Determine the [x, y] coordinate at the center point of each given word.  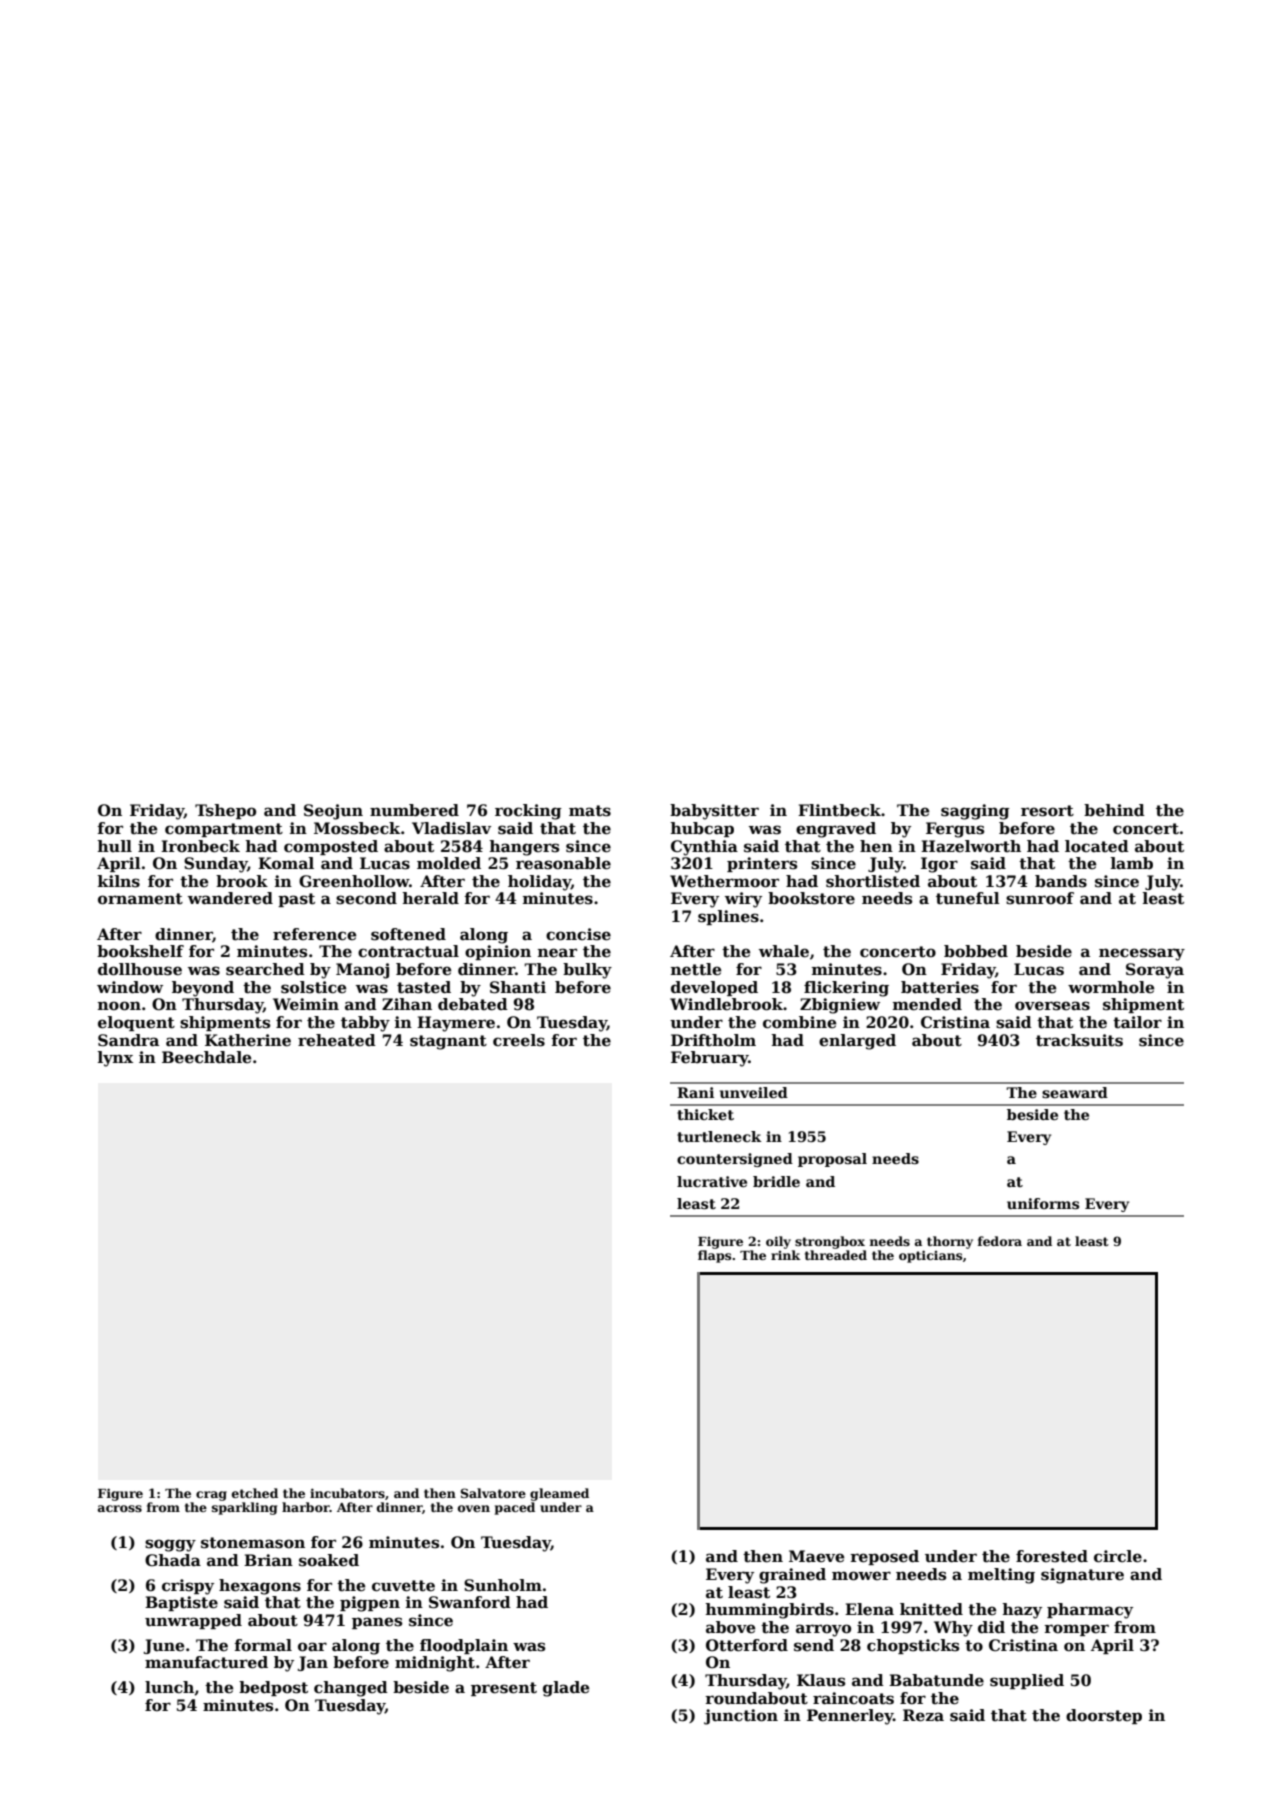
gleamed [559, 1494]
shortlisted [873, 881]
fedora [999, 1241]
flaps [714, 1256]
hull [114, 846]
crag [211, 1496]
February [710, 1059]
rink [785, 1255]
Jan [313, 1663]
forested [1052, 1556]
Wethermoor [724, 881]
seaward [1075, 1092]
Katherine [248, 1040]
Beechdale [206, 1057]
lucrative [712, 1181]
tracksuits [1079, 1040]
